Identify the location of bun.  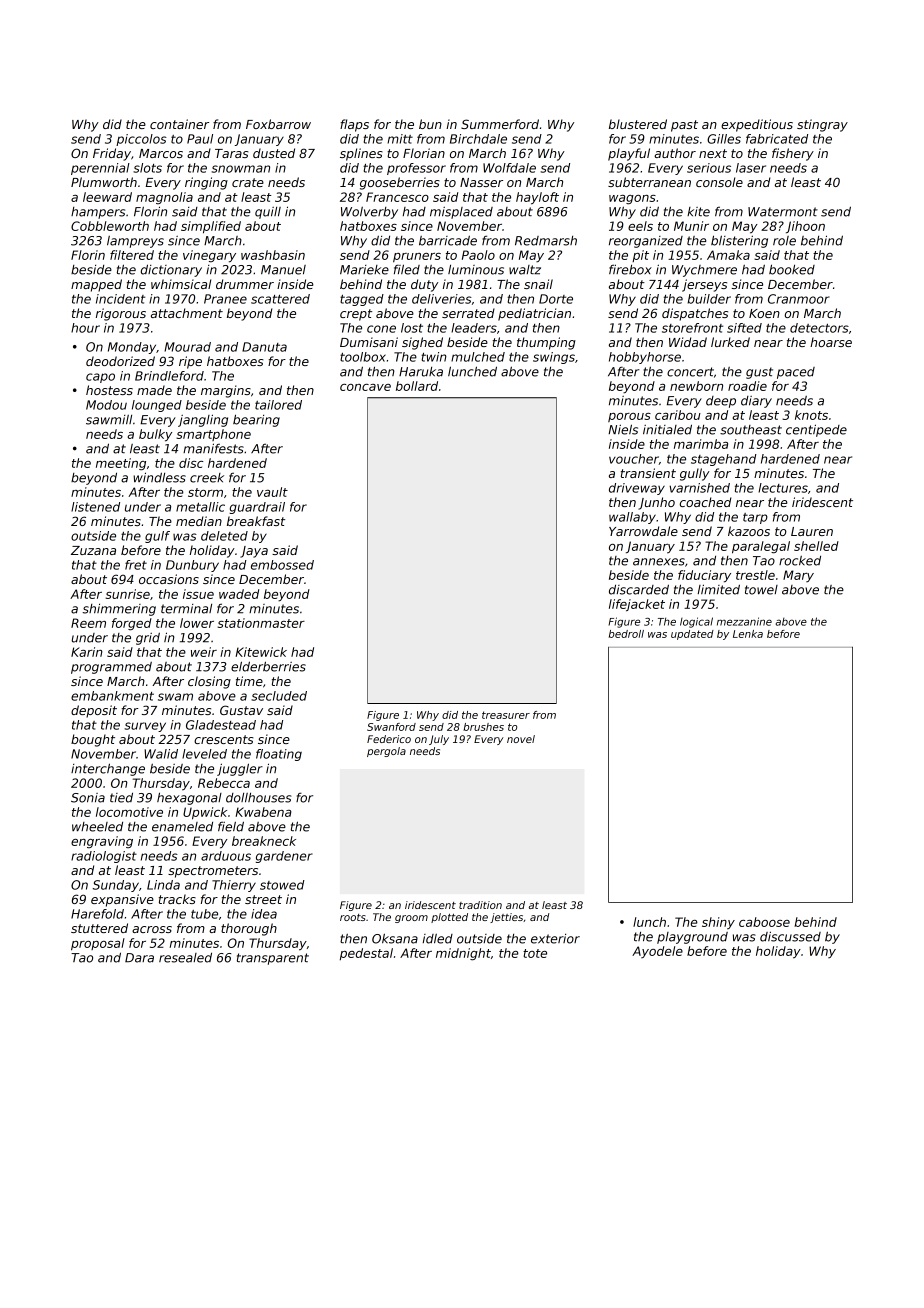
(430, 124).
